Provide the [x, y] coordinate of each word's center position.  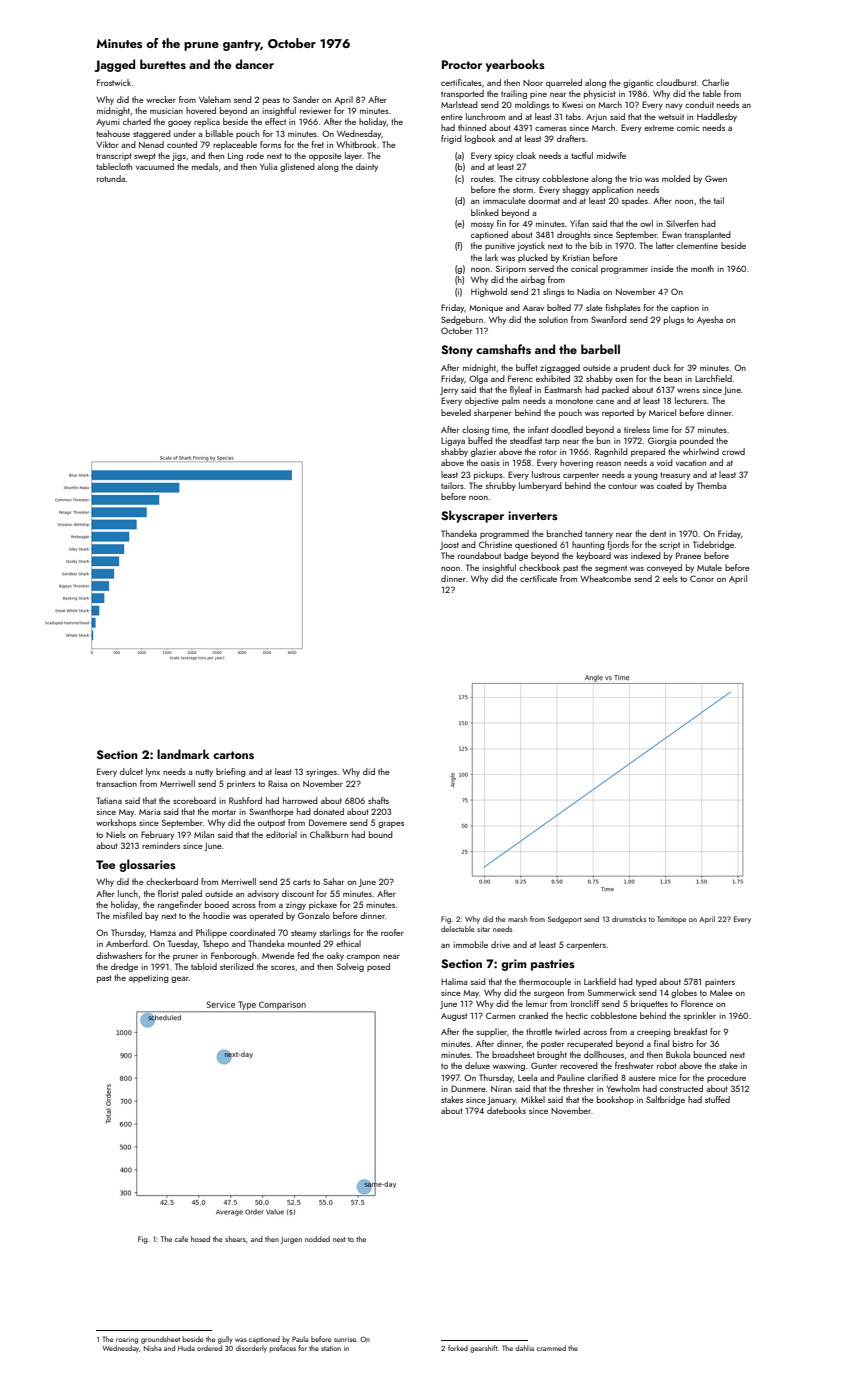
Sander [306, 99]
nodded [317, 1239]
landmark [183, 754]
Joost [449, 546]
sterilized [237, 966]
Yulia [268, 166]
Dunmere [468, 1088]
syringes [321, 773]
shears [235, 1239]
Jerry [449, 391]
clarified [602, 1077]
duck [662, 367]
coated [669, 485]
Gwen [716, 178]
